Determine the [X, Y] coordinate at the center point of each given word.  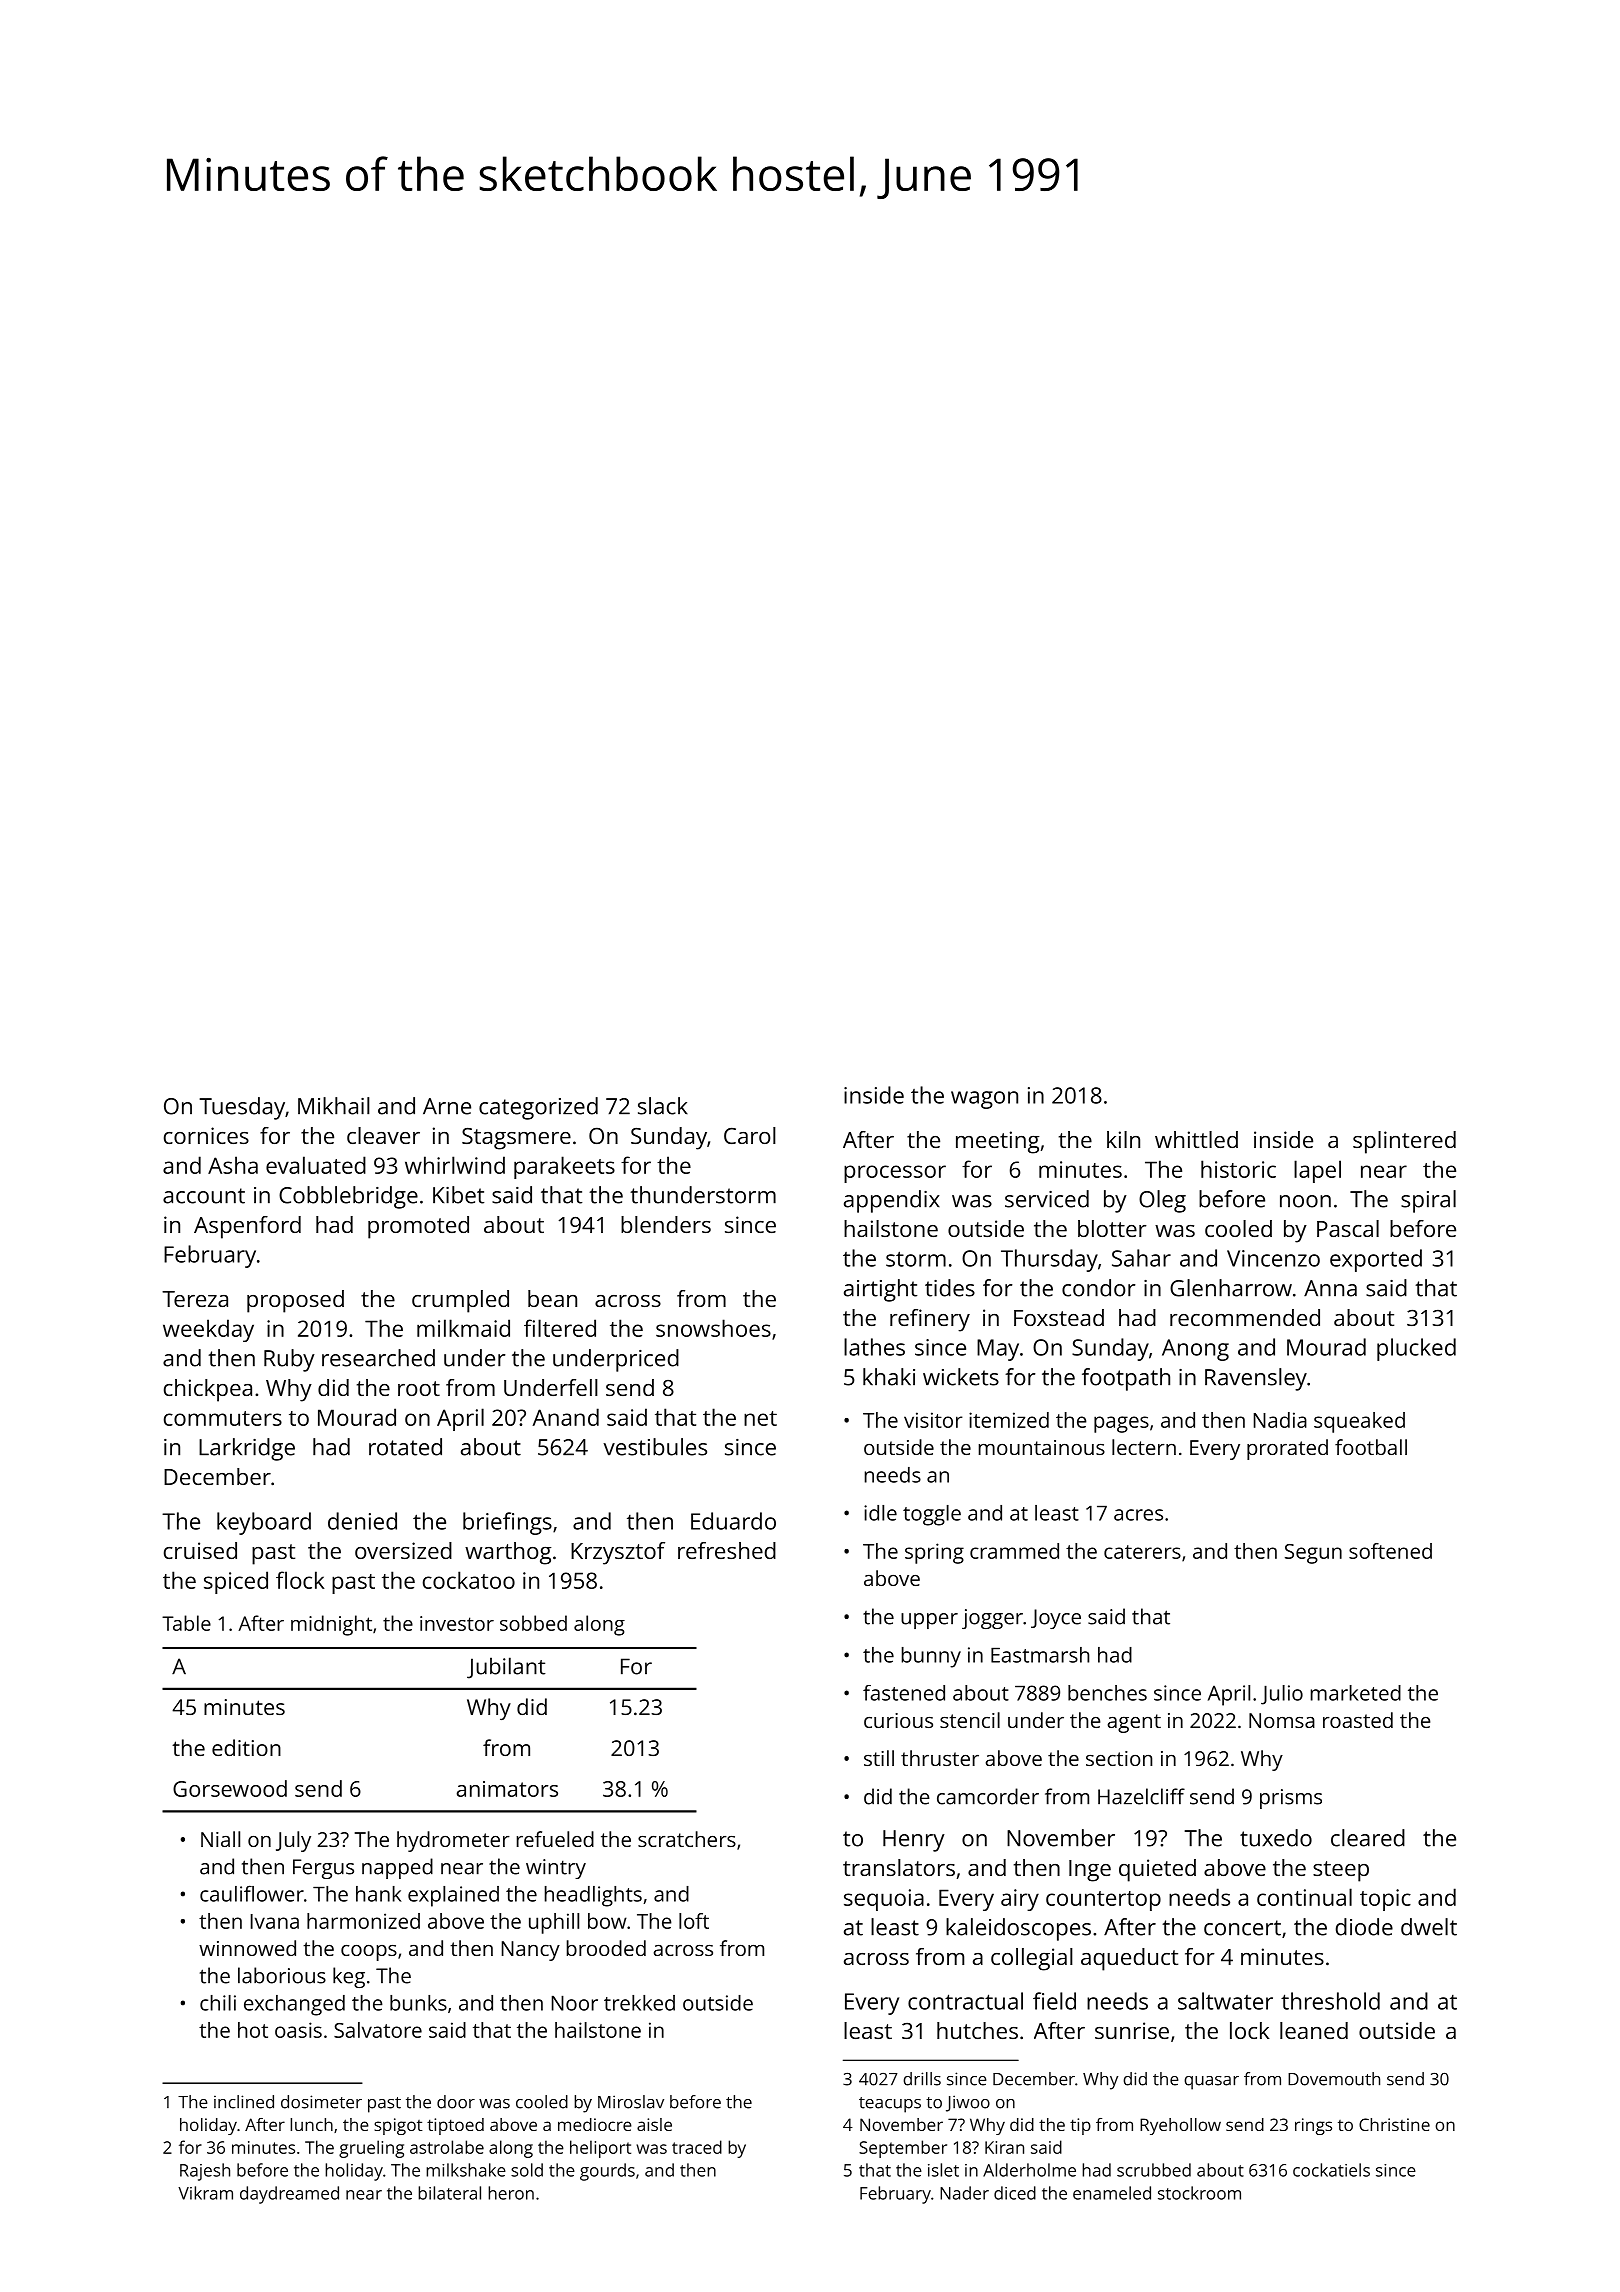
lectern [1144, 1447]
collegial [1032, 1959]
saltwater [1225, 2001]
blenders [666, 1224]
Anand [565, 1417]
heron [511, 2193]
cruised [200, 1550]
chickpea [208, 1390]
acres [1138, 1515]
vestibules [655, 1447]
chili [218, 2003]
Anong [1195, 1350]
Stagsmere [516, 1139]
